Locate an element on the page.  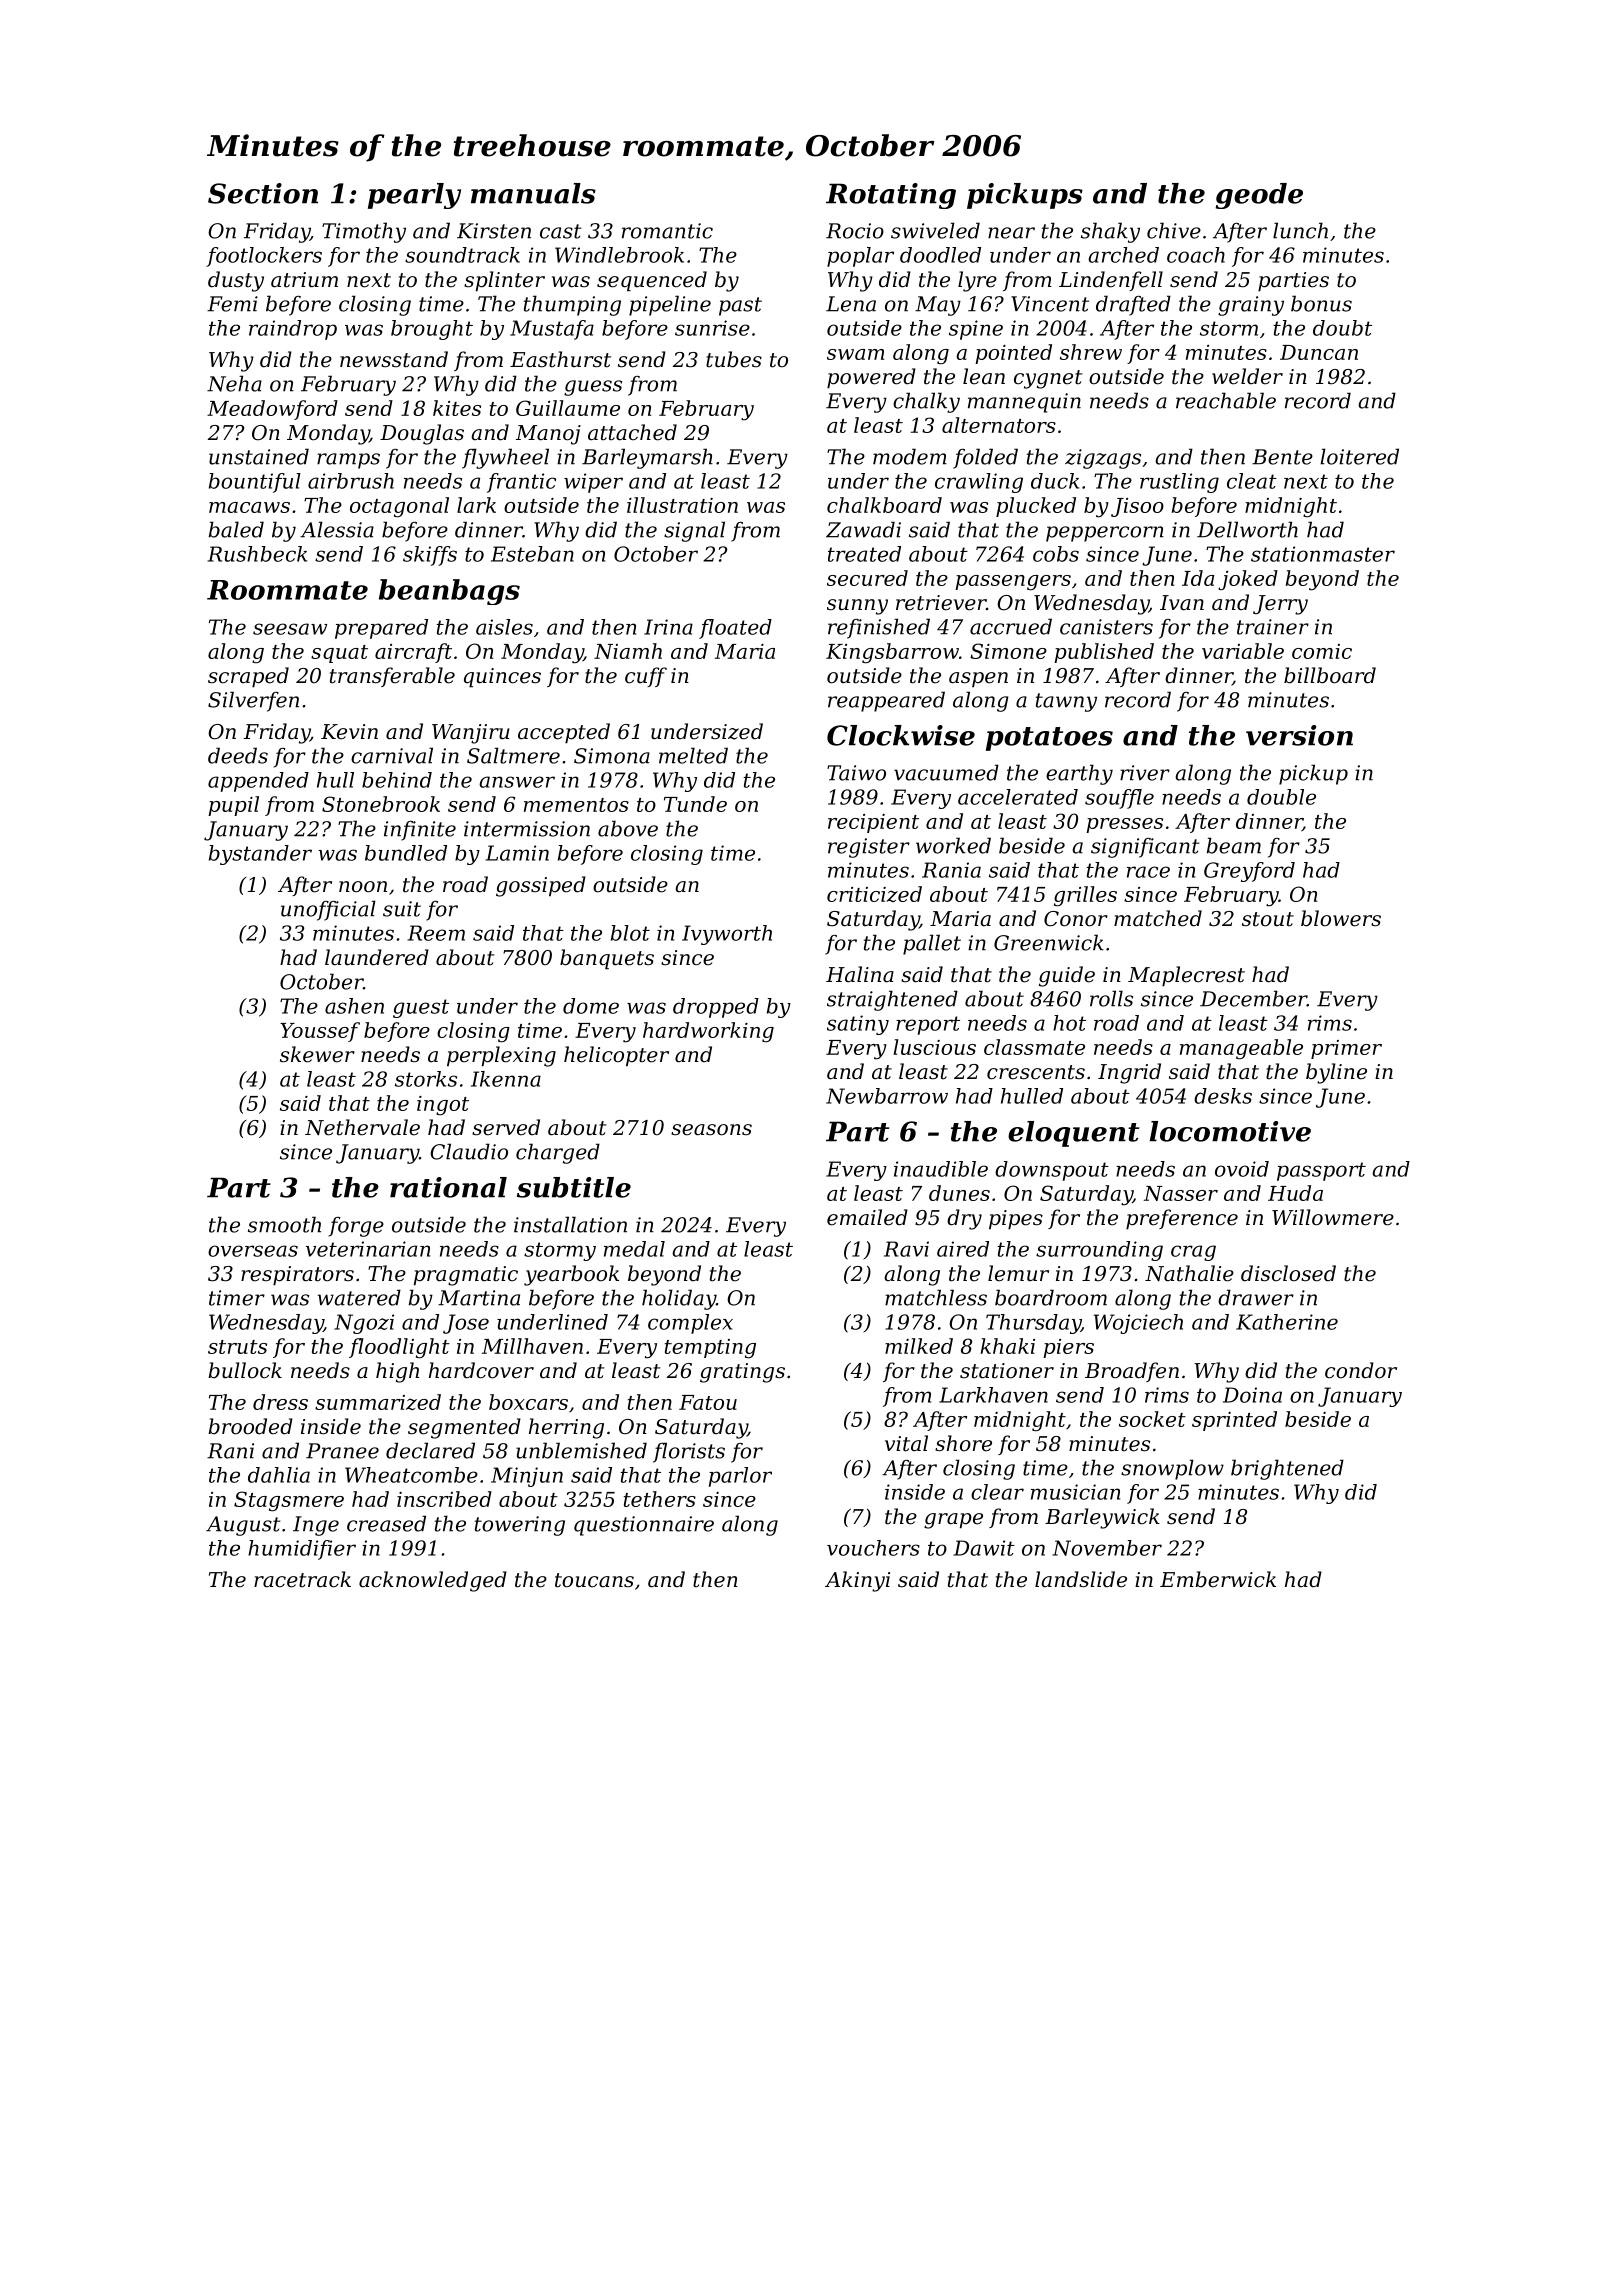
Ingrid is located at coordinates (1129, 1073).
